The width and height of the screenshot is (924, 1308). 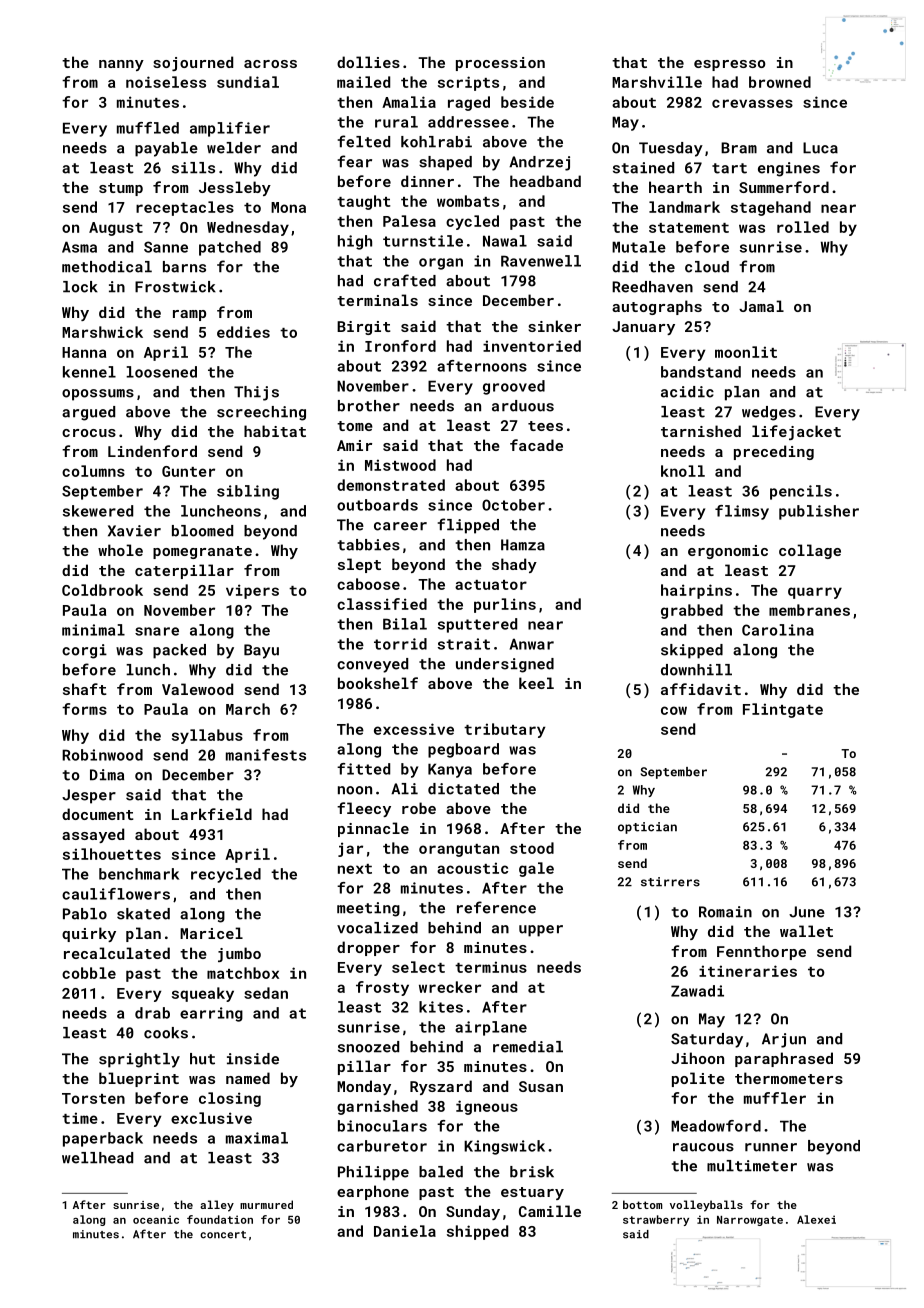 What do you see at coordinates (697, 991) in the screenshot?
I see `Zawadi` at bounding box center [697, 991].
